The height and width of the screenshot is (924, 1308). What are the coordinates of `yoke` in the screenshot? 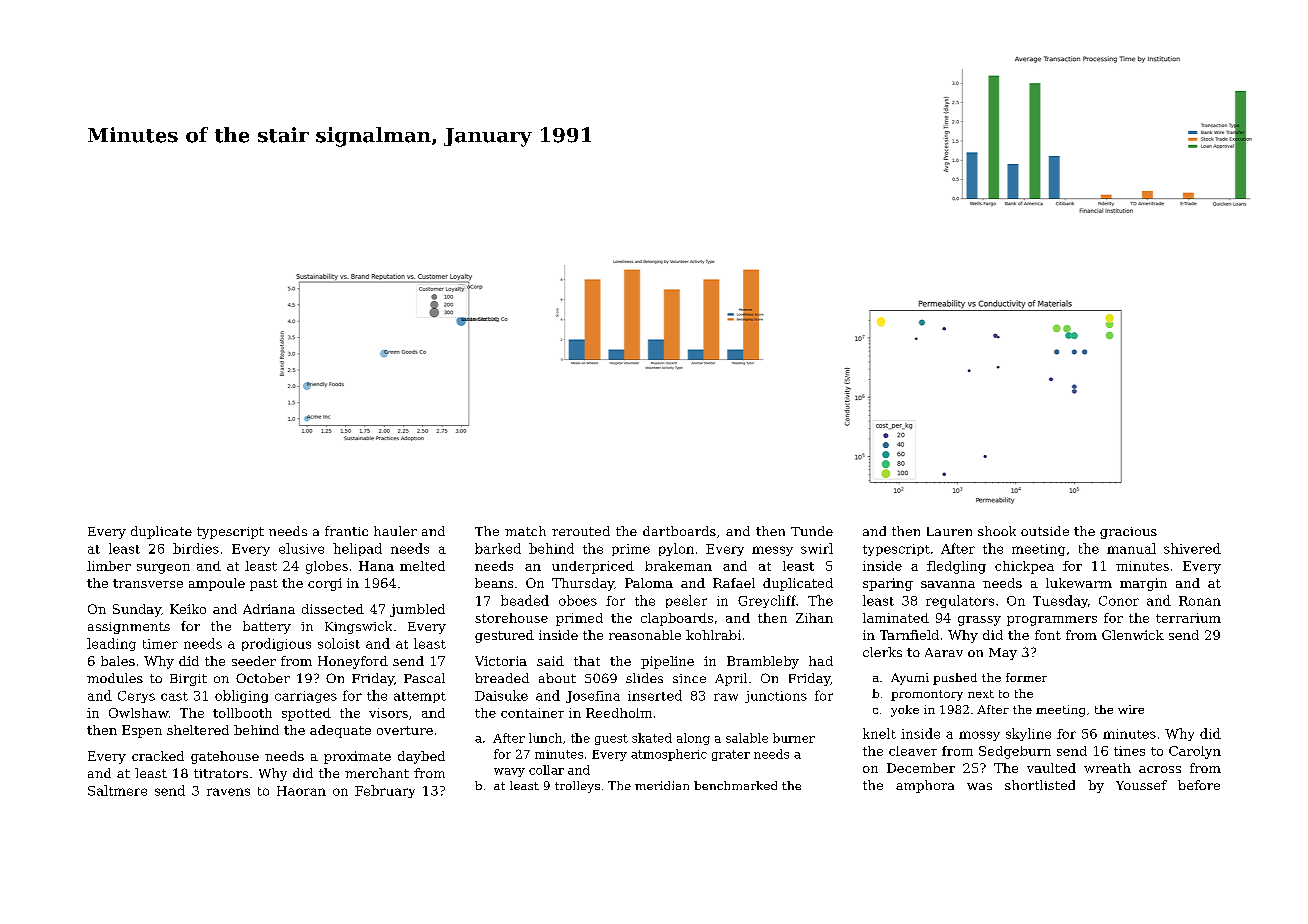 It's located at (905, 711).
